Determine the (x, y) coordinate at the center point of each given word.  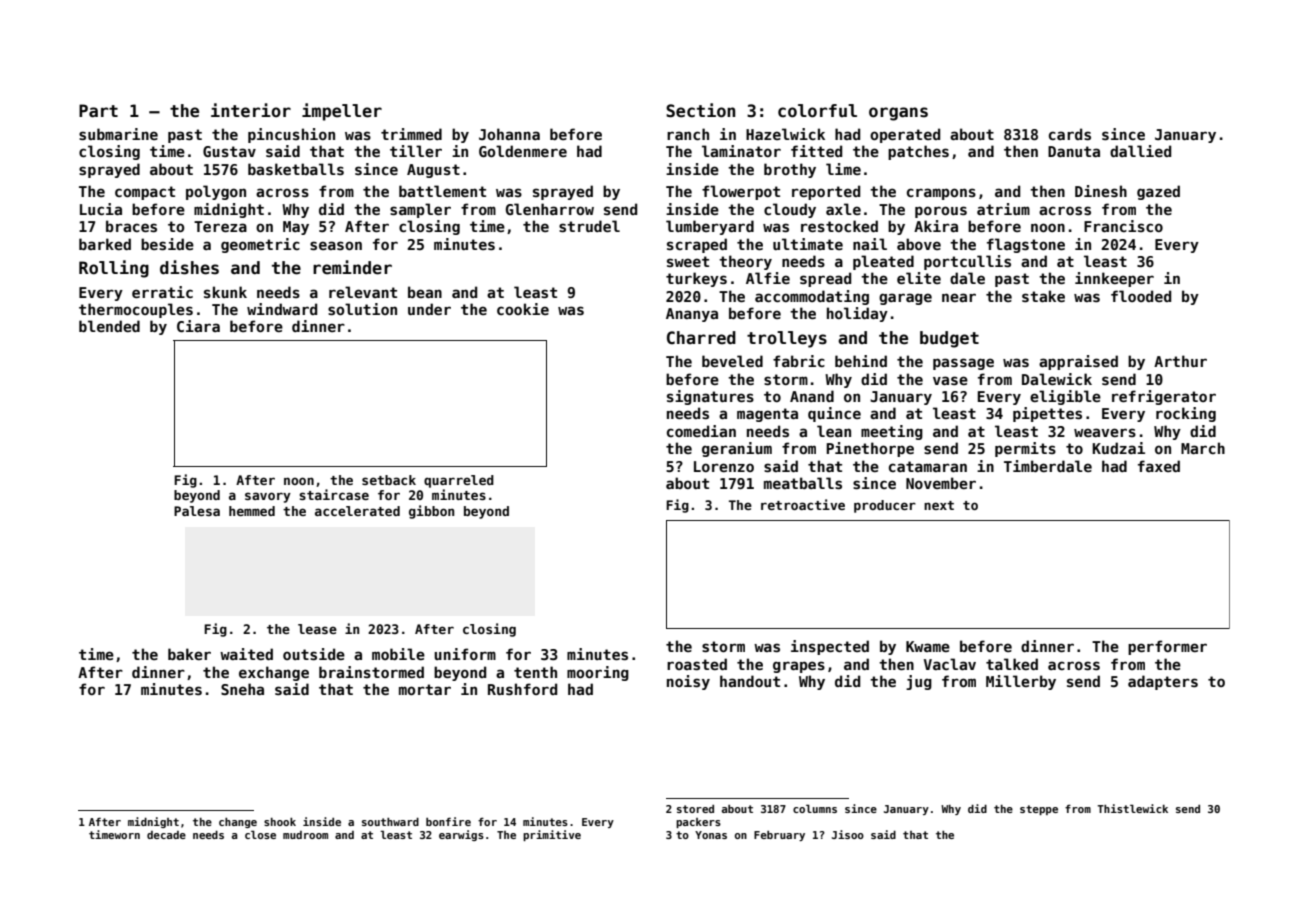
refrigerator (1164, 397)
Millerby (1021, 682)
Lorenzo (724, 466)
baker (189, 654)
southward (390, 822)
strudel (589, 226)
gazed (1158, 192)
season (336, 245)
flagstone (1026, 245)
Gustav (229, 151)
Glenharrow (550, 209)
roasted (697, 664)
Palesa (197, 511)
